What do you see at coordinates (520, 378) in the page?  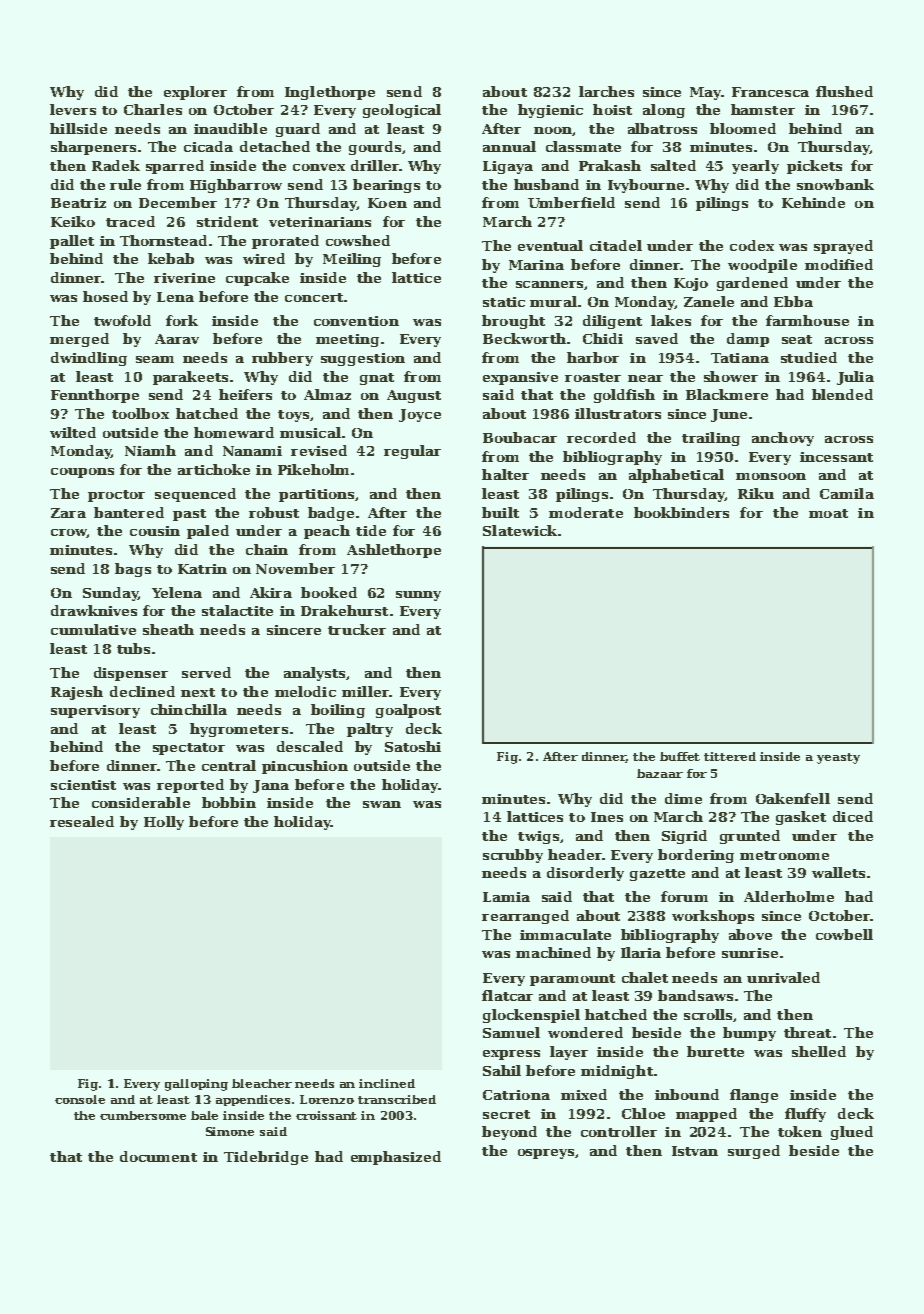 I see `expansive` at bounding box center [520, 378].
